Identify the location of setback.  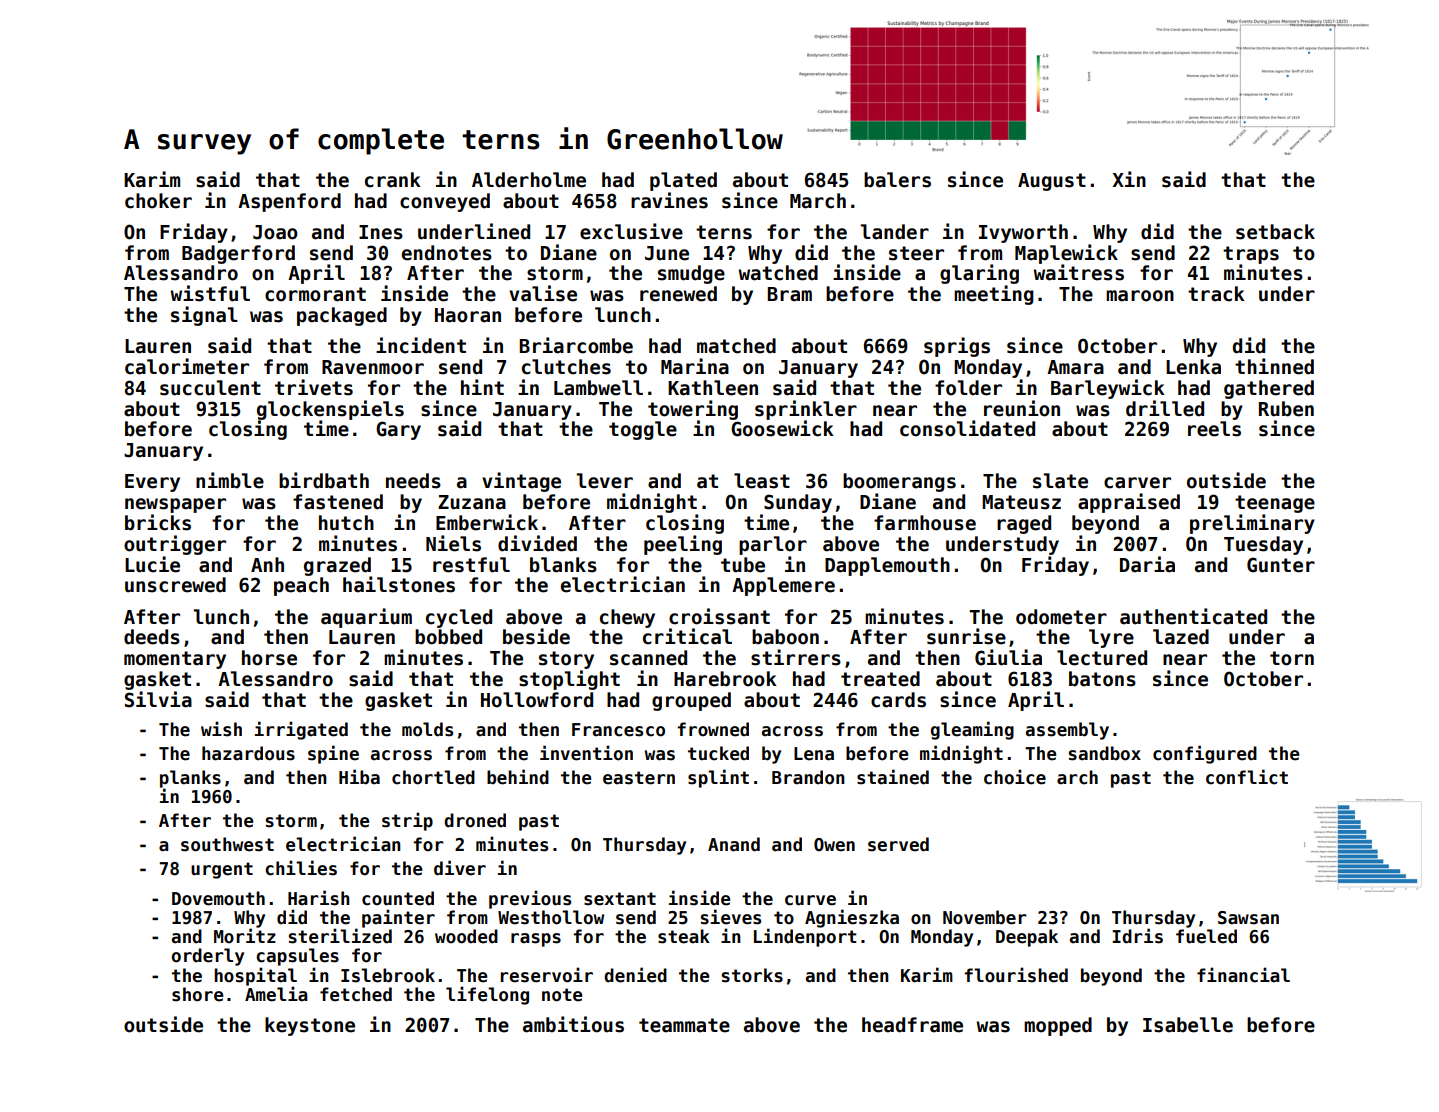
(1275, 232).
